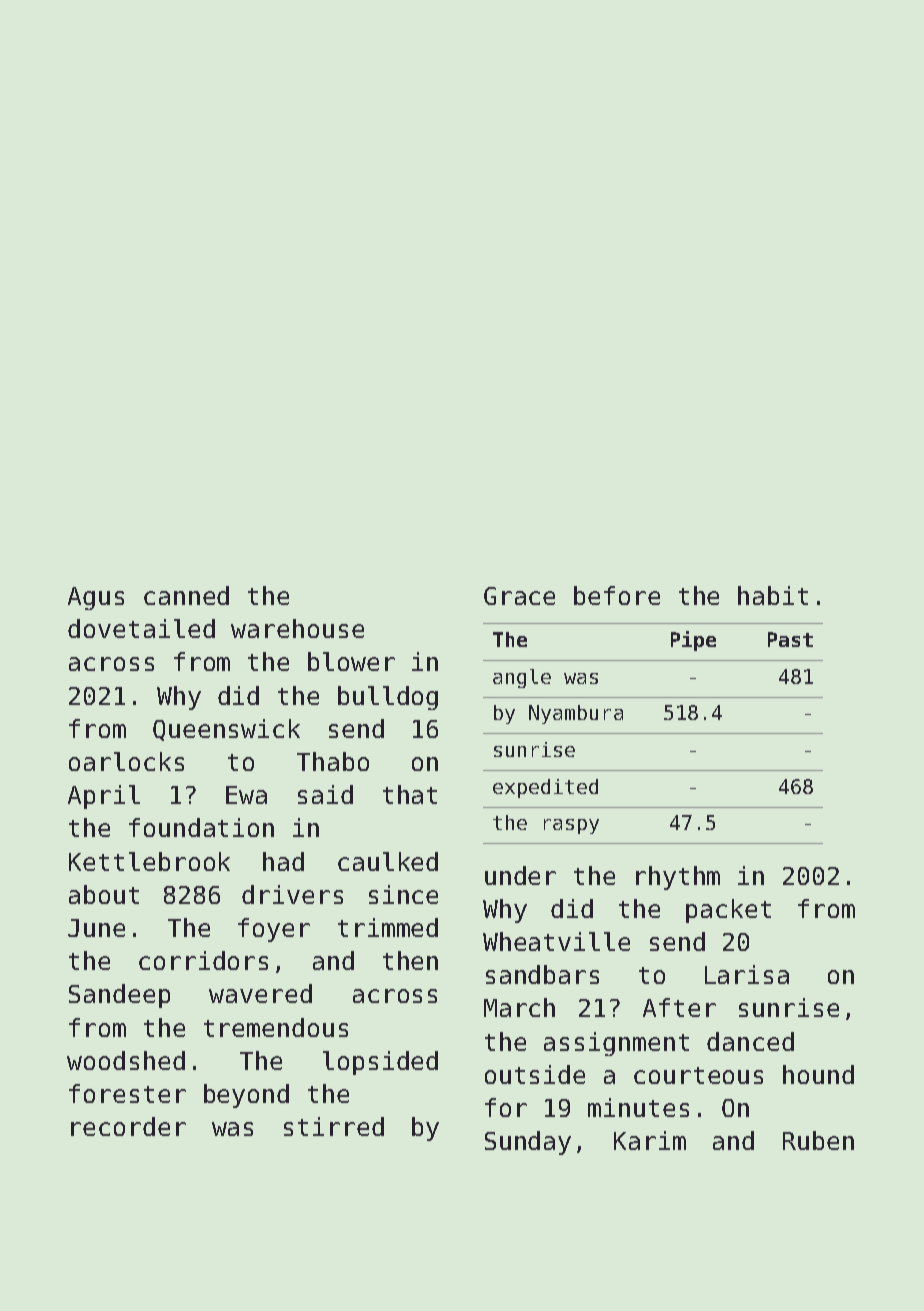  Describe the element at coordinates (576, 714) in the page. I see `Nyambura` at that location.
